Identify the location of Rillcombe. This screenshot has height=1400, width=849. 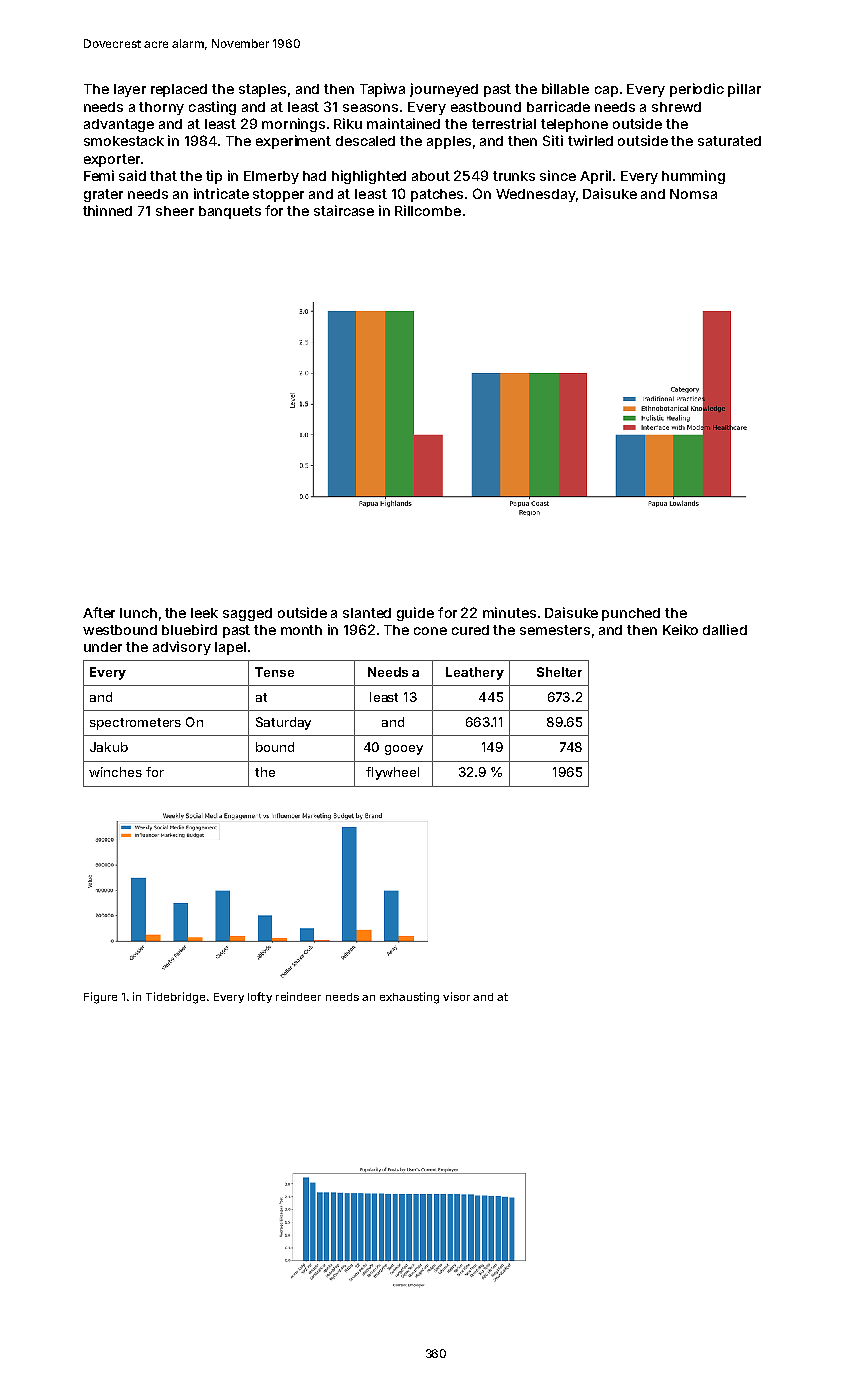
(428, 210).
